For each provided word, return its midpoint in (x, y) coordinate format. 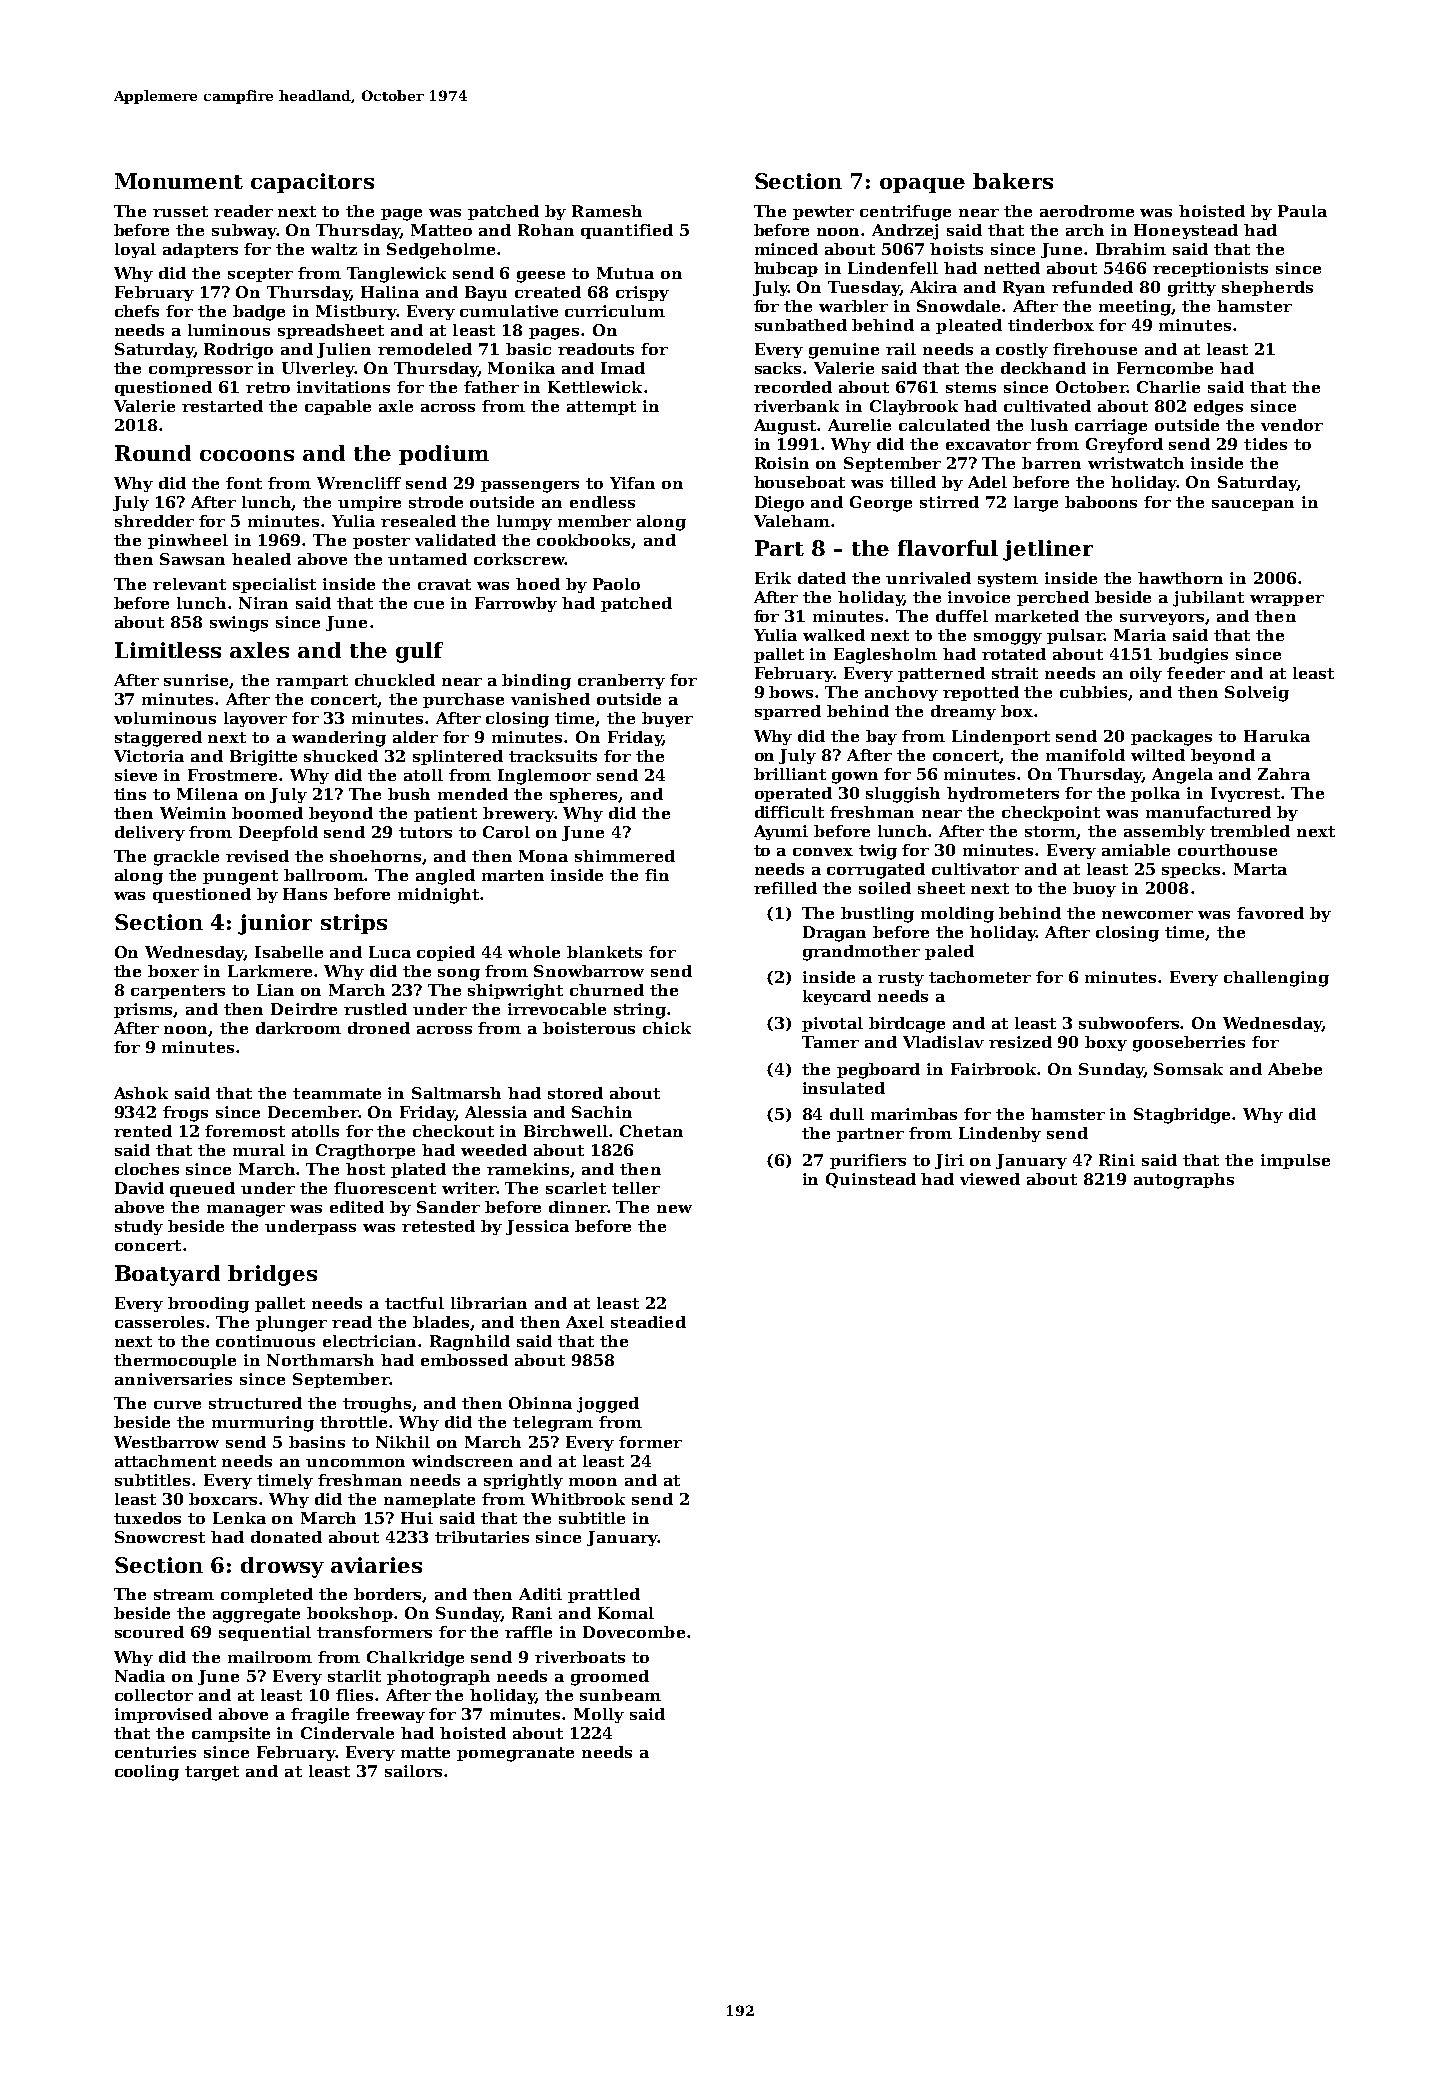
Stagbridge (1182, 1116)
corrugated (876, 871)
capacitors (312, 183)
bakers (1013, 181)
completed (267, 1595)
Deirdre (304, 1009)
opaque (922, 185)
